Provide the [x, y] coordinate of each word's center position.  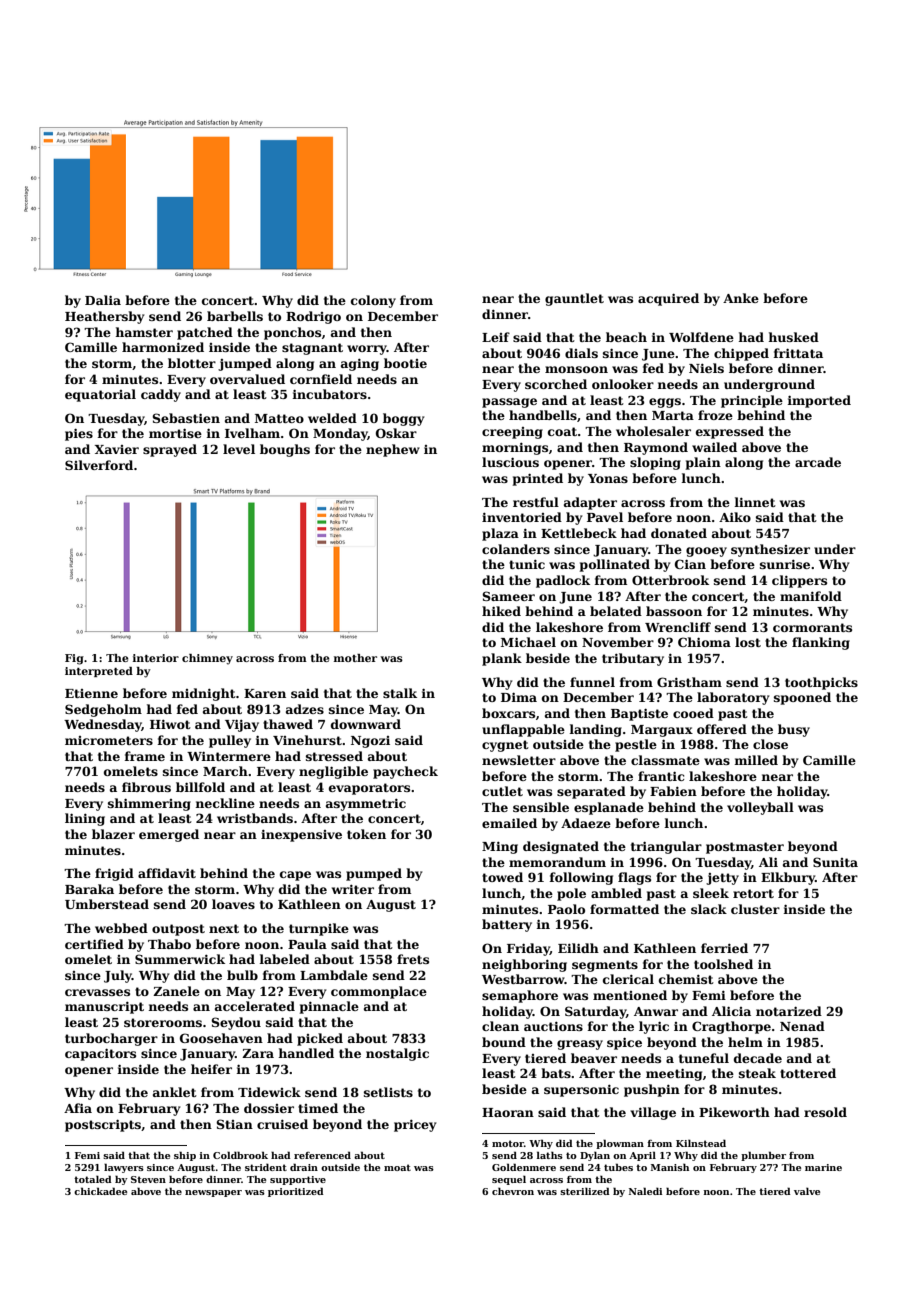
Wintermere [229, 756]
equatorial [100, 395]
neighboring [524, 965]
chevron [513, 1191]
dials [581, 353]
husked [793, 337]
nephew [393, 450]
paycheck [405, 772]
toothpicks [821, 683]
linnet [755, 502]
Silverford [99, 465]
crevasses [97, 992]
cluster [755, 909]
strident [266, 1167]
